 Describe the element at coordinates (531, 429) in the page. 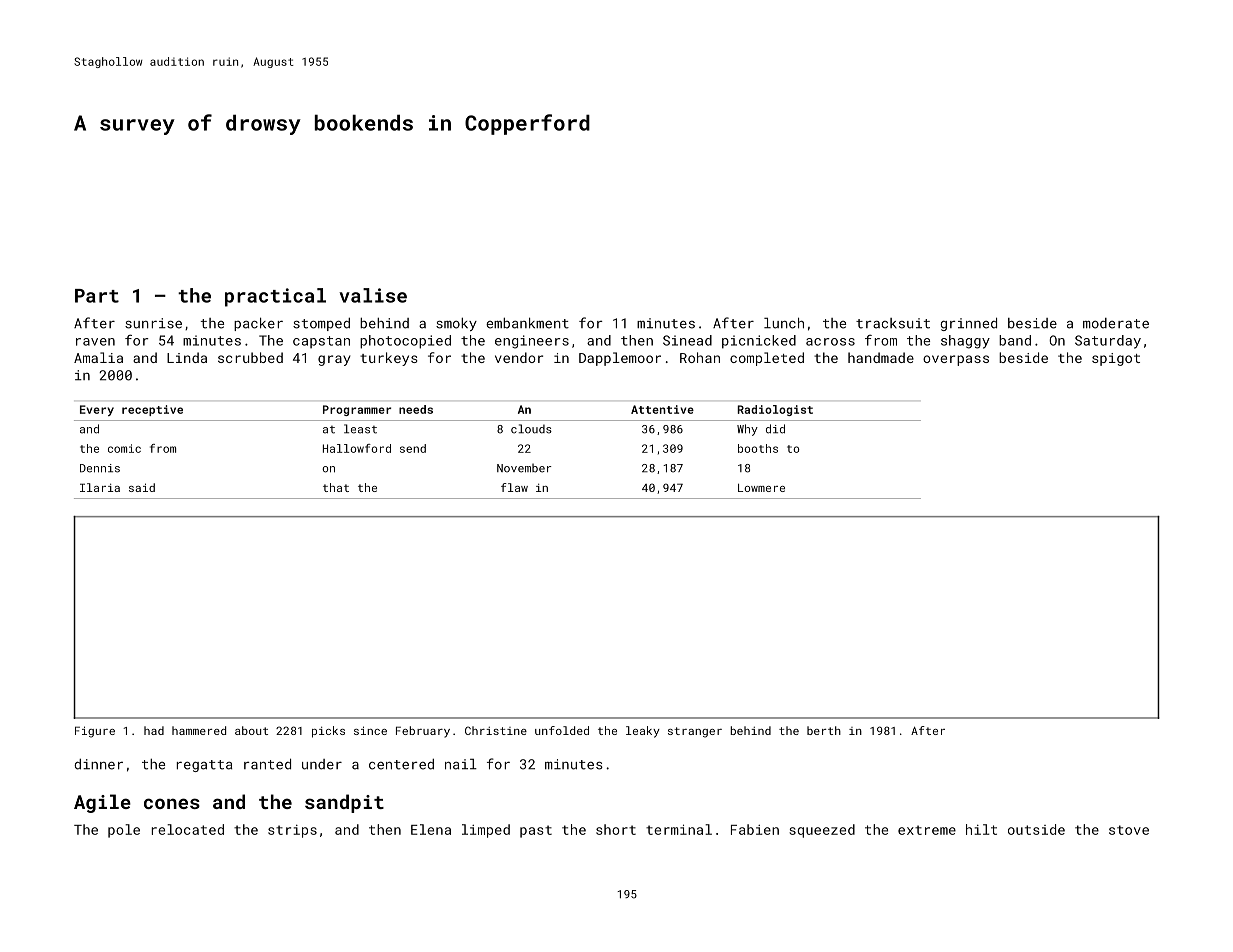

I see `clouds` at that location.
